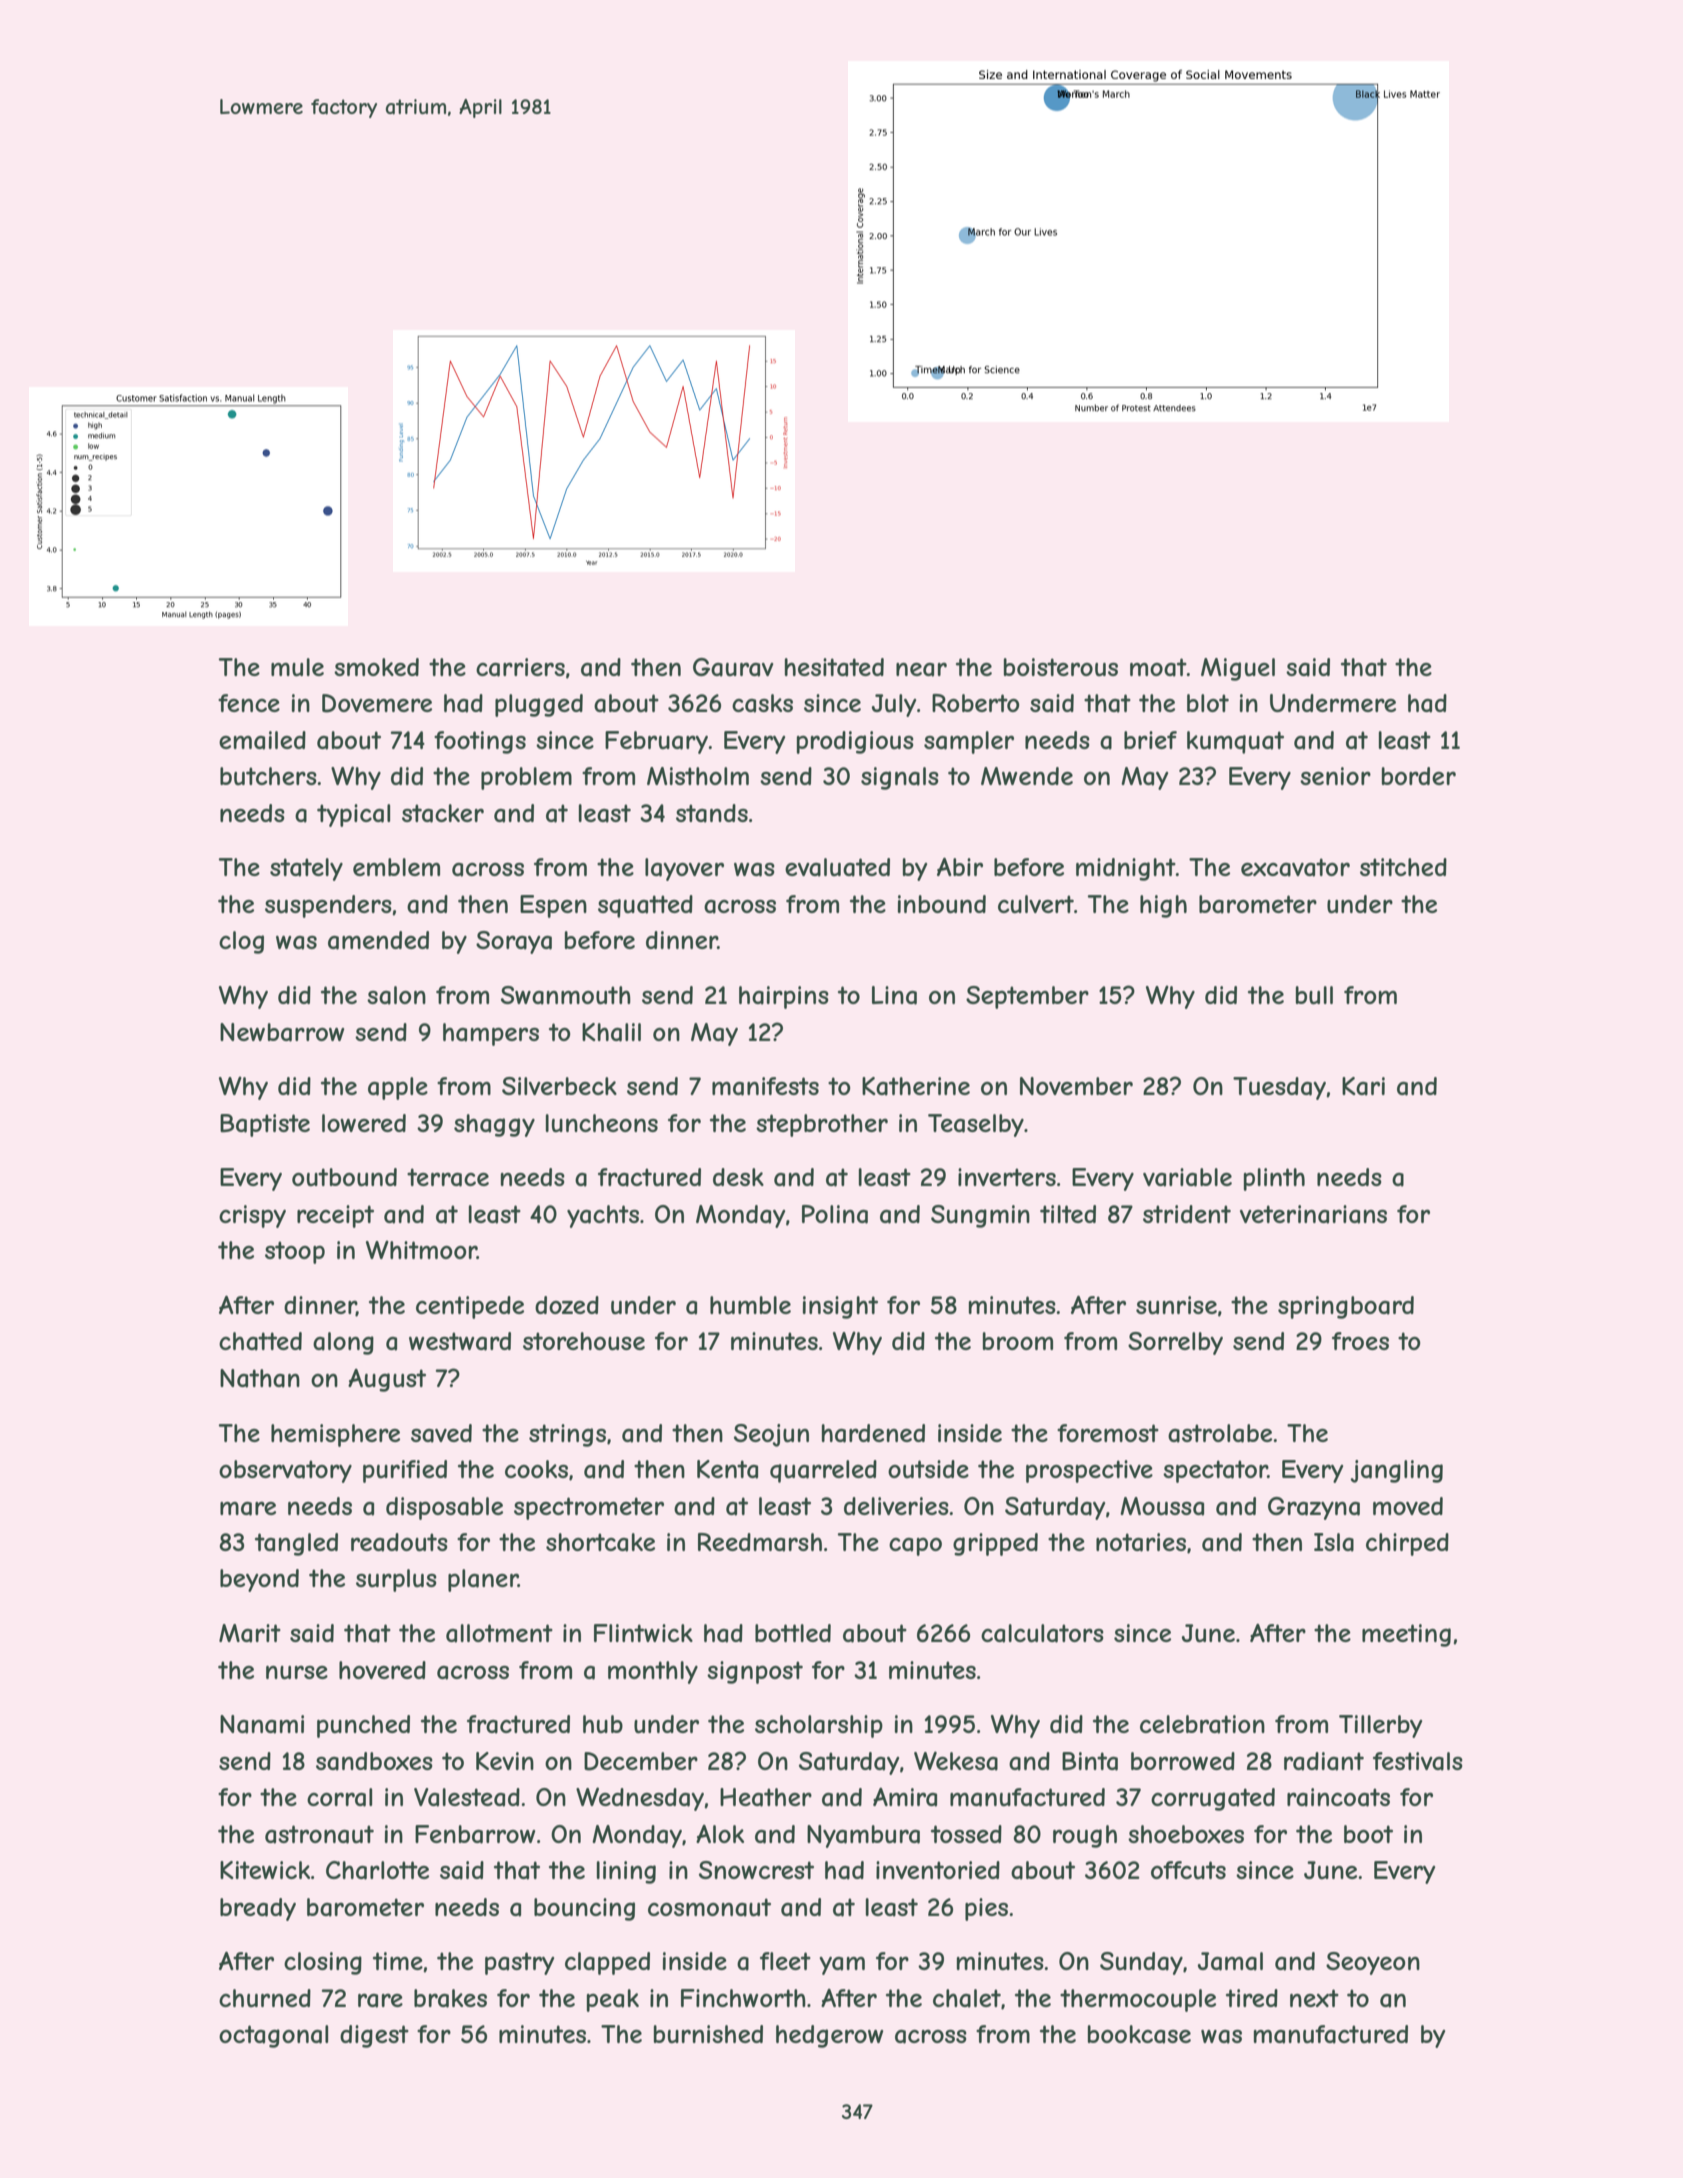  Describe the element at coordinates (1346, 1307) in the page. I see `springboard` at that location.
